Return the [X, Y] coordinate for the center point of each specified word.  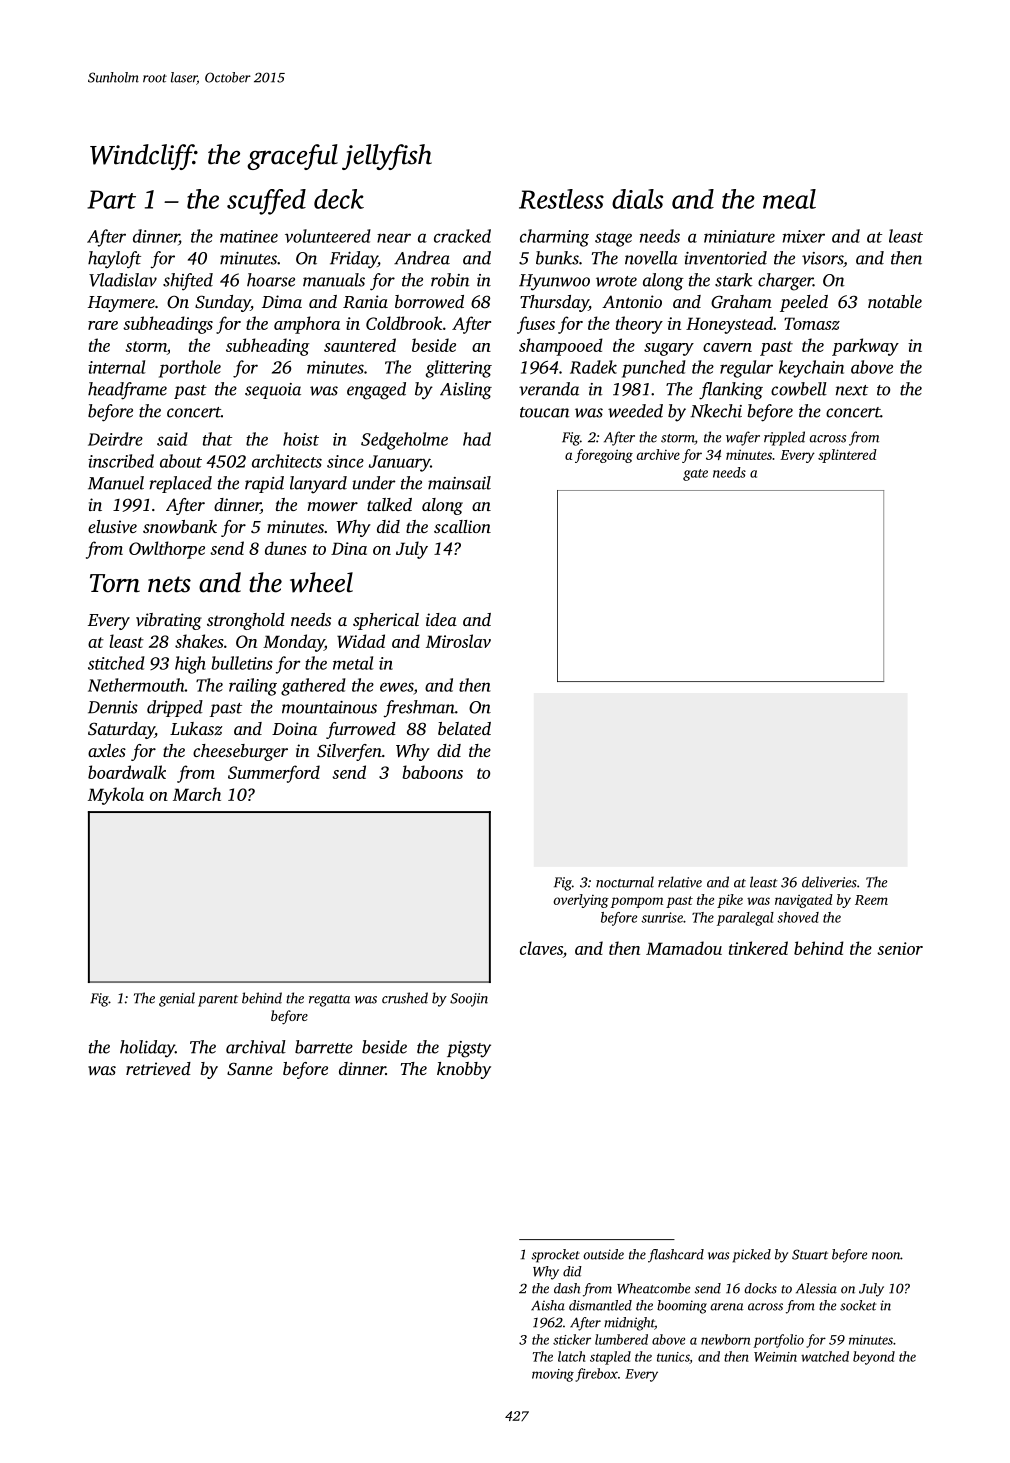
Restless [561, 199]
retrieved [158, 1068]
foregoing [604, 456]
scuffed [266, 202]
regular [746, 369]
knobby [464, 1070]
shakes [199, 641]
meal [789, 199]
